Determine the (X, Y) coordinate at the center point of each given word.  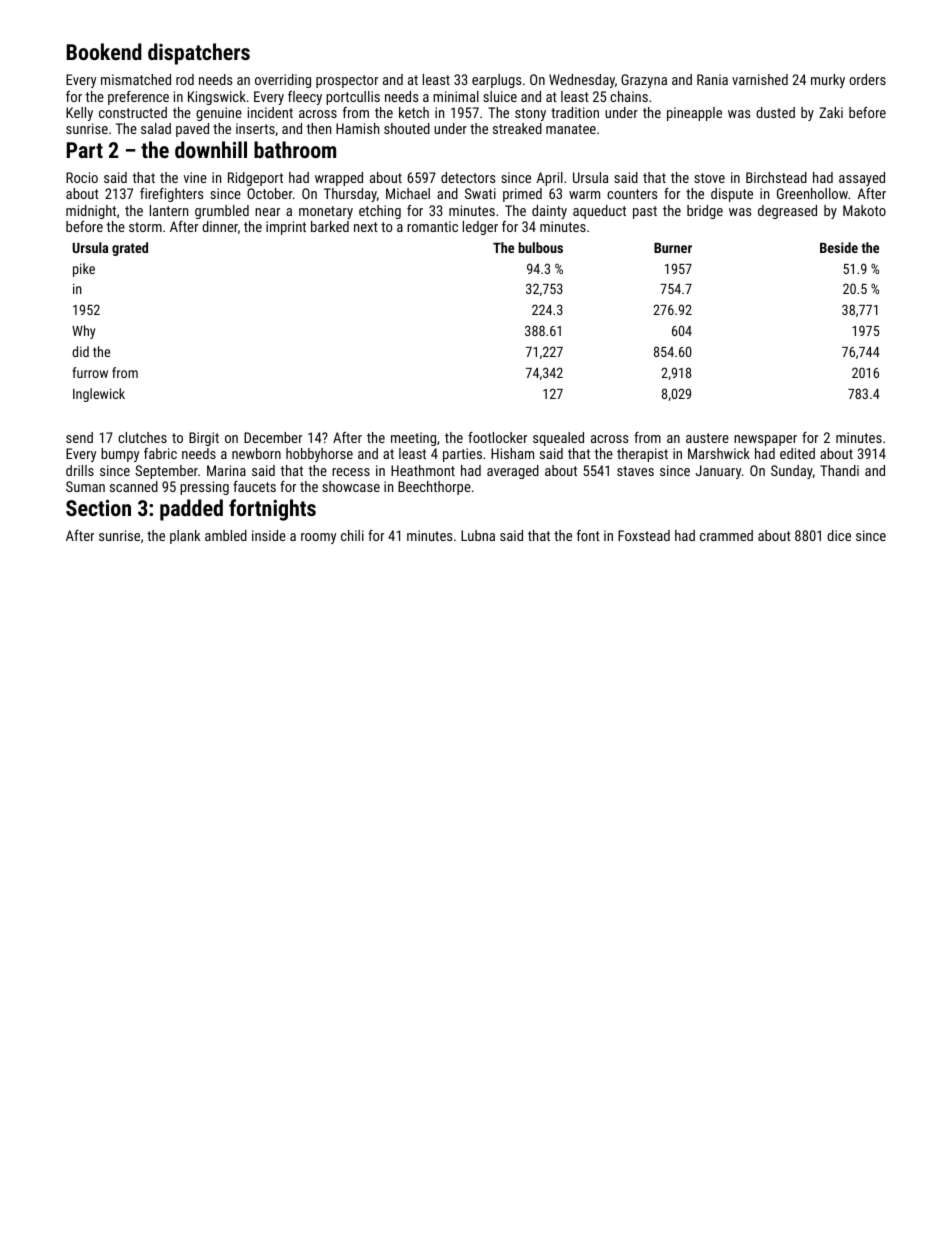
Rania (712, 79)
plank (185, 537)
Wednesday (582, 81)
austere (707, 438)
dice (839, 535)
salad (156, 128)
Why (83, 332)
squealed (558, 439)
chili (352, 535)
